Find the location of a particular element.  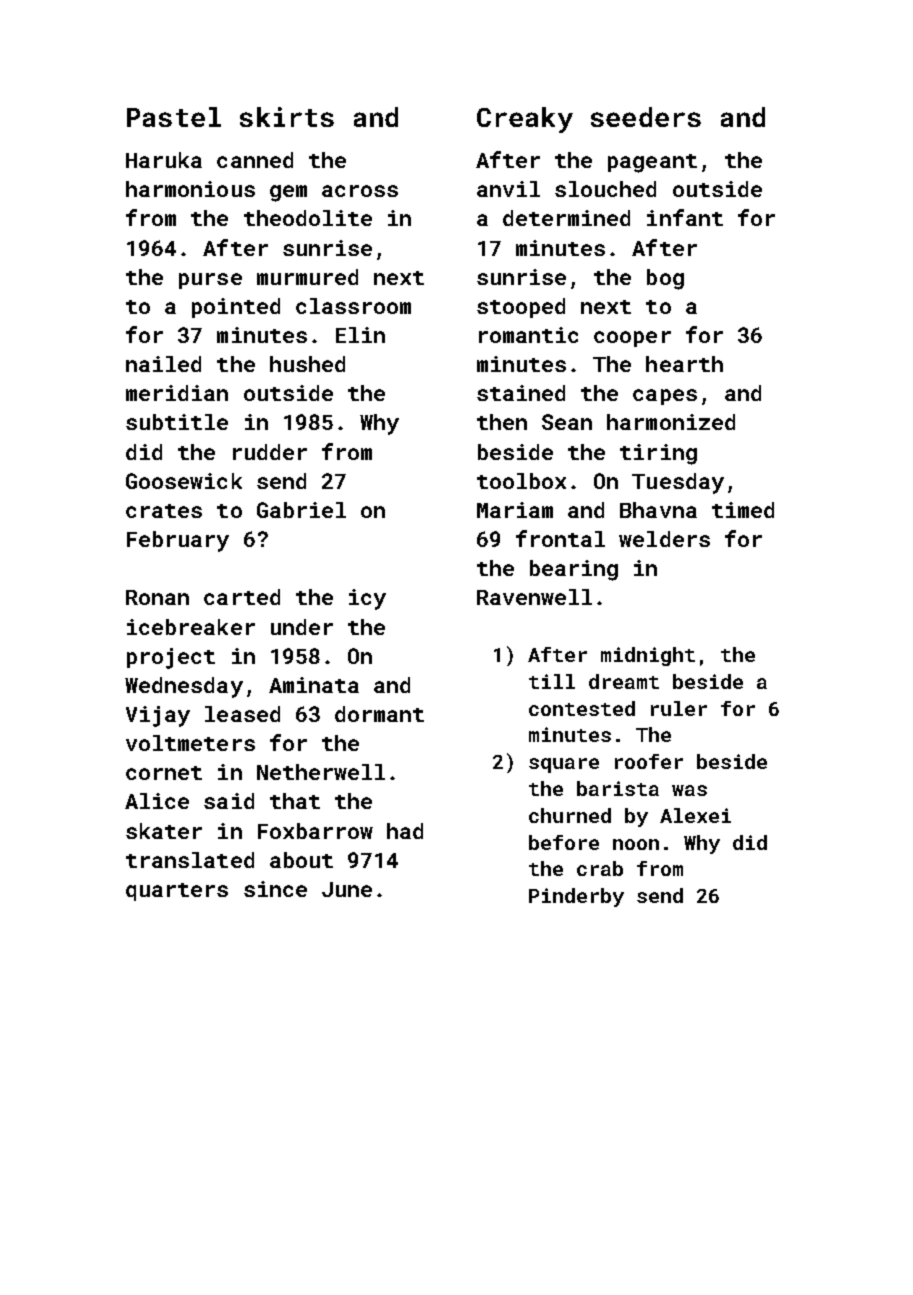

ruler is located at coordinates (679, 708).
